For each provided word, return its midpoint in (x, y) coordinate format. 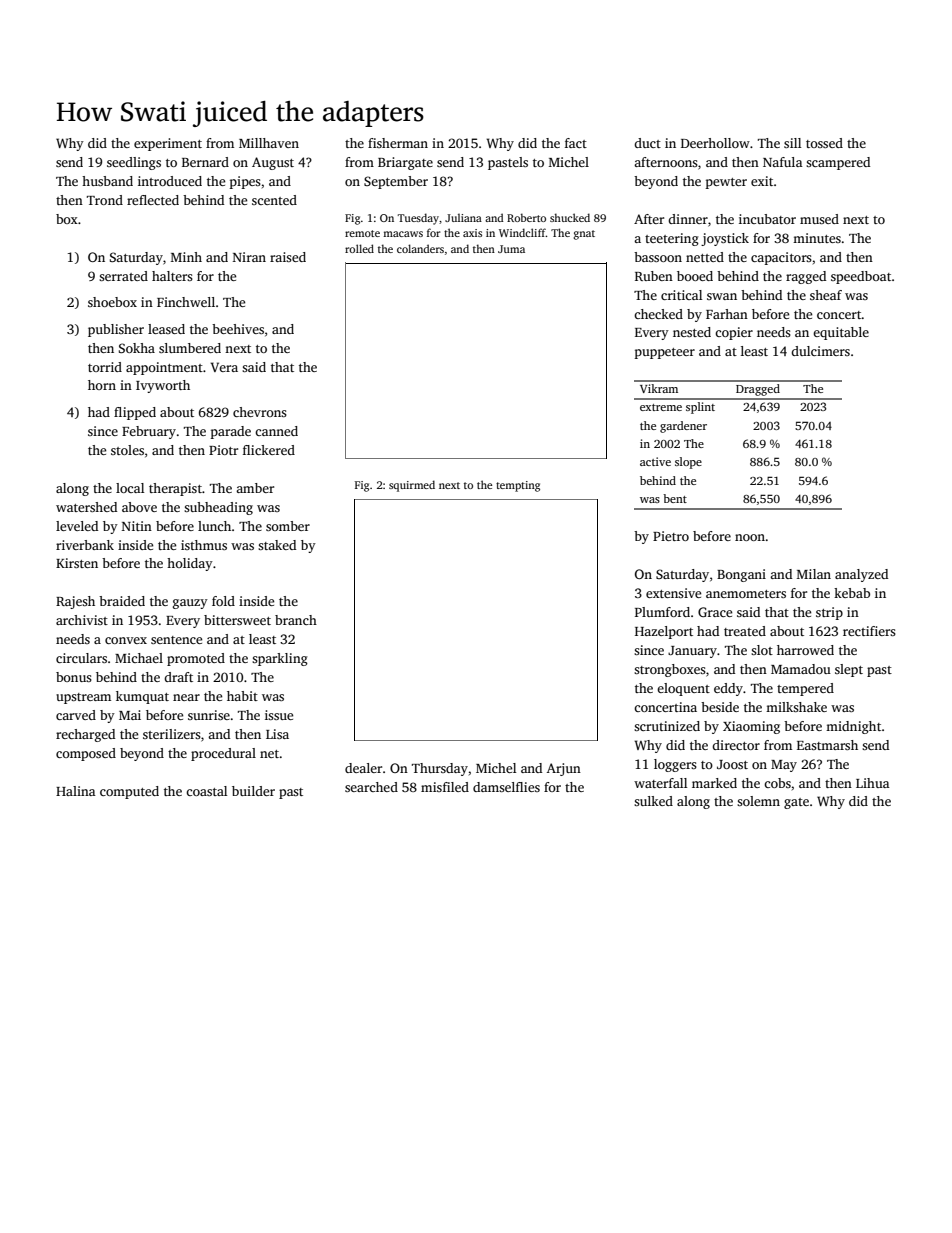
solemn (758, 801)
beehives (238, 329)
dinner (688, 219)
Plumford (662, 612)
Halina (76, 791)
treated (745, 631)
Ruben (654, 276)
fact (576, 143)
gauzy (190, 604)
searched (371, 787)
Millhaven (269, 143)
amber (255, 488)
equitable (841, 333)
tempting (518, 486)
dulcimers (820, 351)
